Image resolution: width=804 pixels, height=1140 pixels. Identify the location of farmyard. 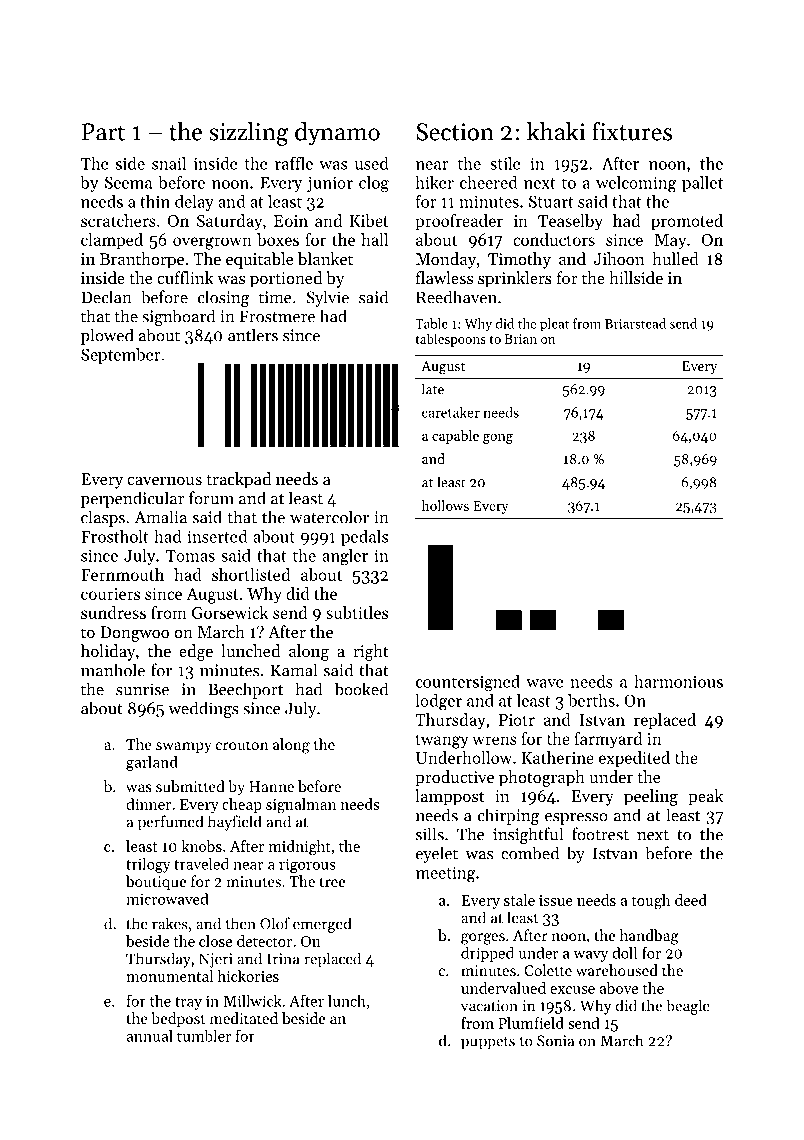
(608, 740).
